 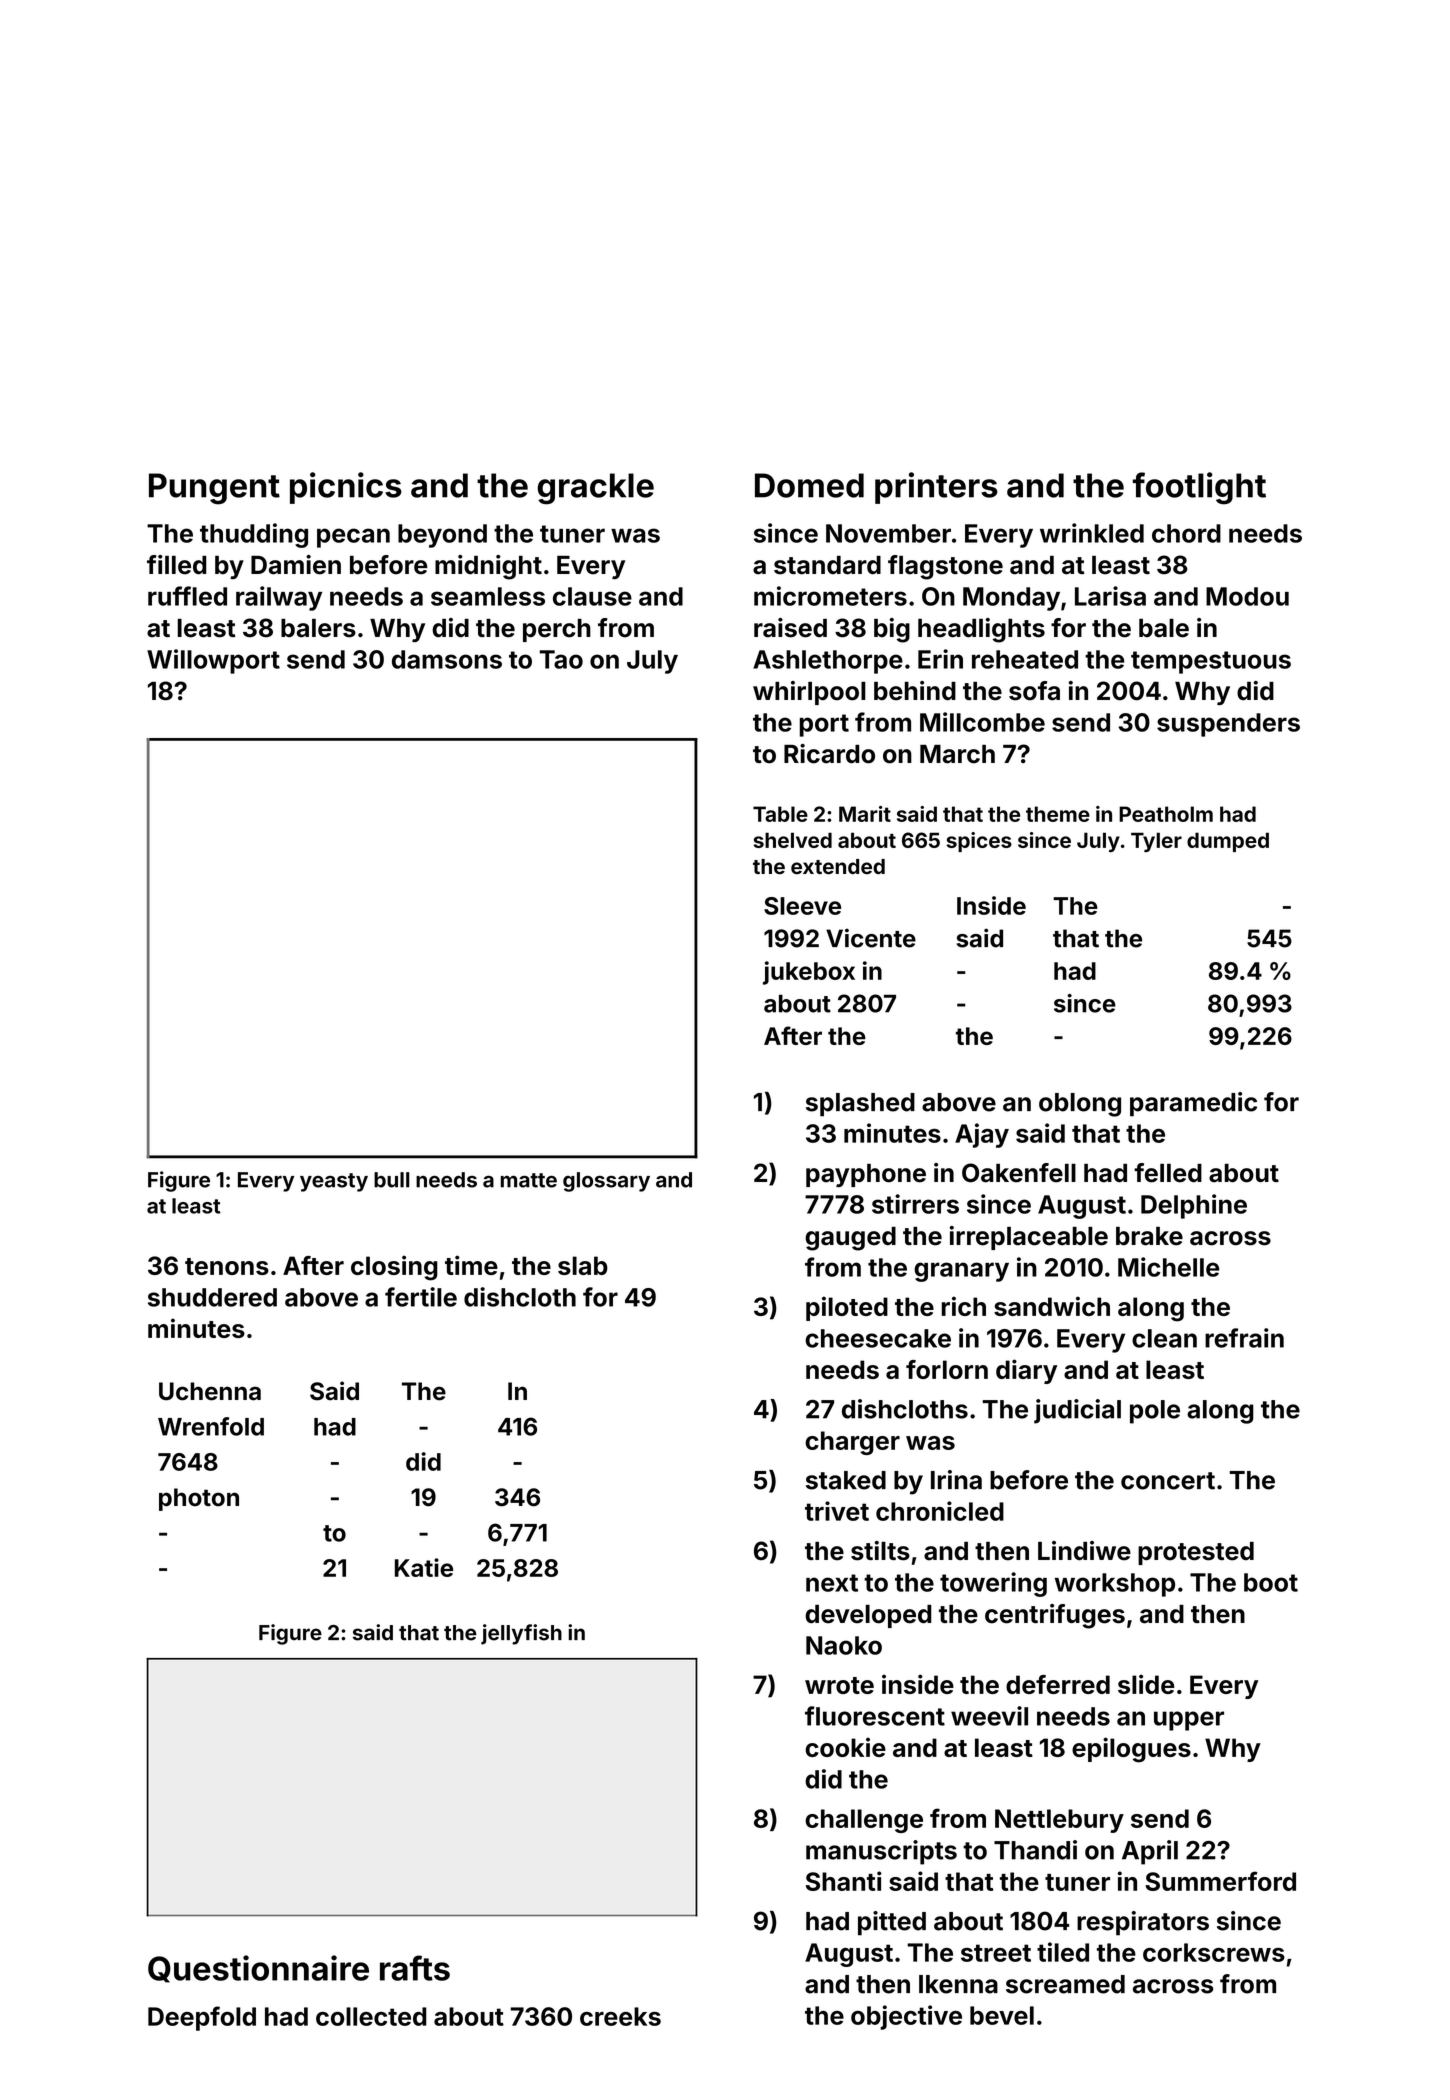 I want to click on Shanti, so click(x=844, y=1881).
